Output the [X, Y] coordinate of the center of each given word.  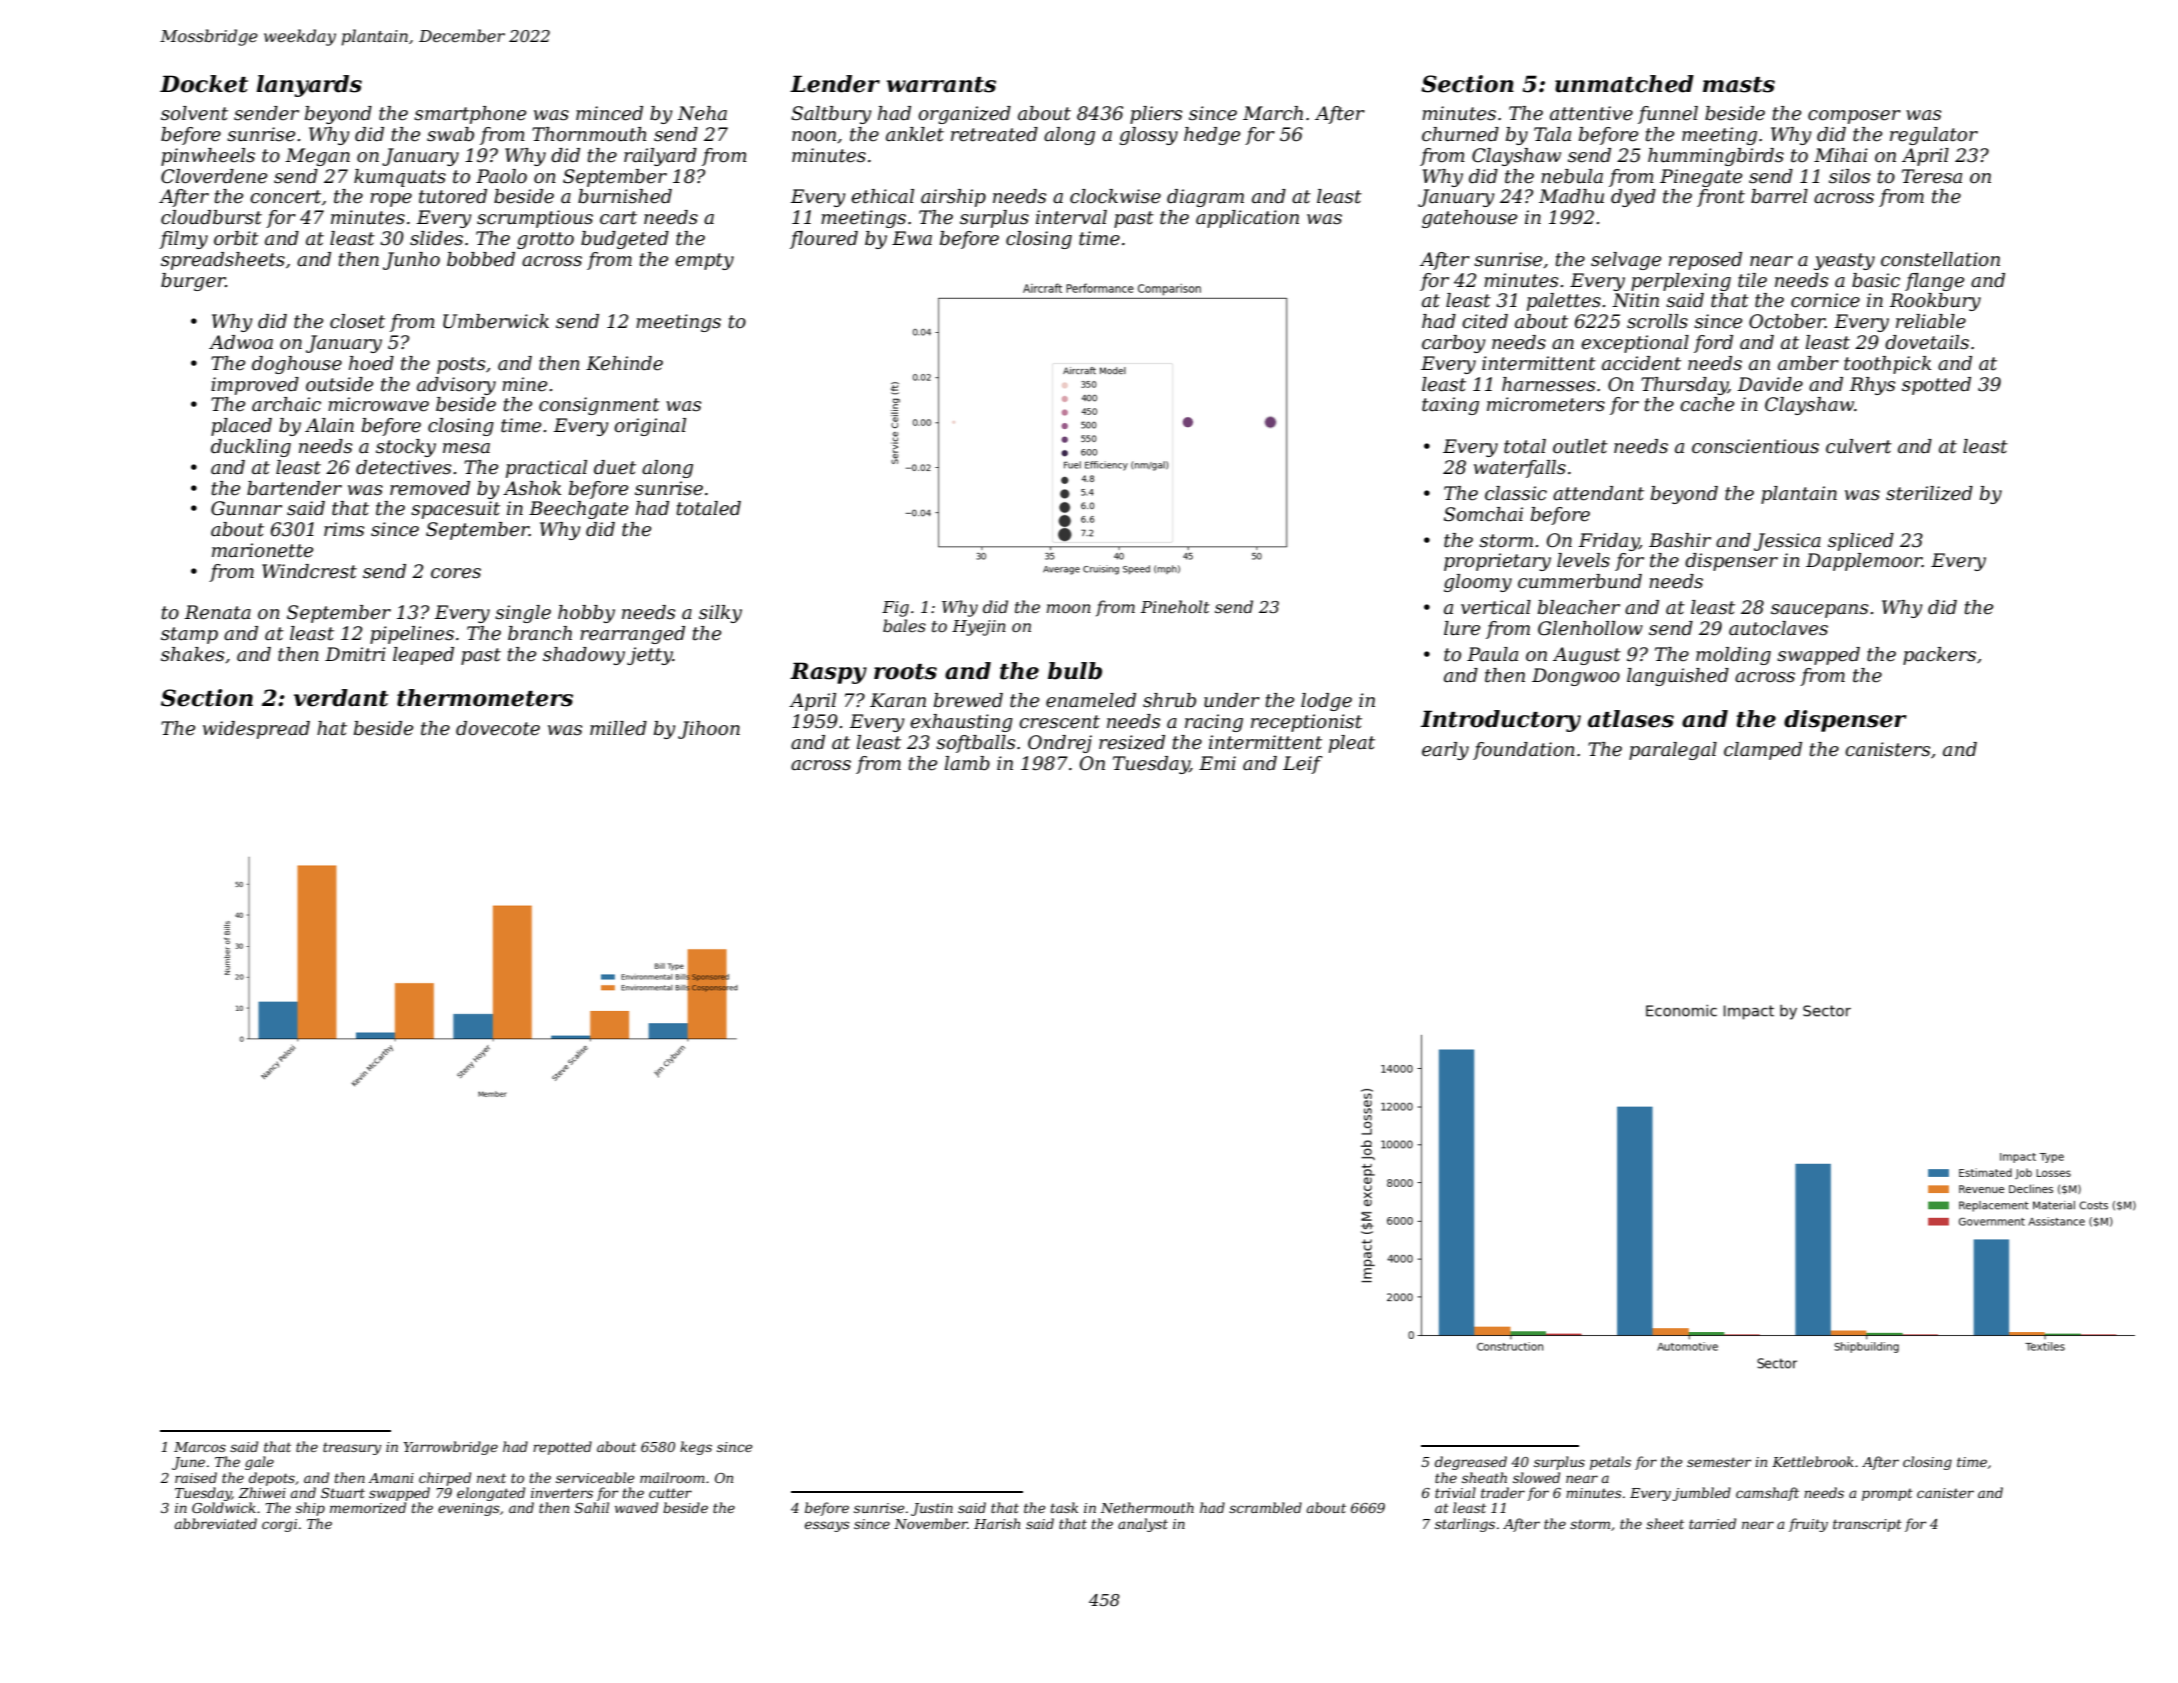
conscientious [1755, 446]
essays [827, 1526]
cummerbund [1580, 581]
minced [609, 113]
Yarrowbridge [451, 1448]
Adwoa [241, 342]
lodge [1326, 702]
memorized [368, 1508]
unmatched [1624, 84]
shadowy [584, 656]
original [650, 427]
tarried [1712, 1523]
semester [1719, 1462]
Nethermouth [1147, 1507]
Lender [835, 84]
